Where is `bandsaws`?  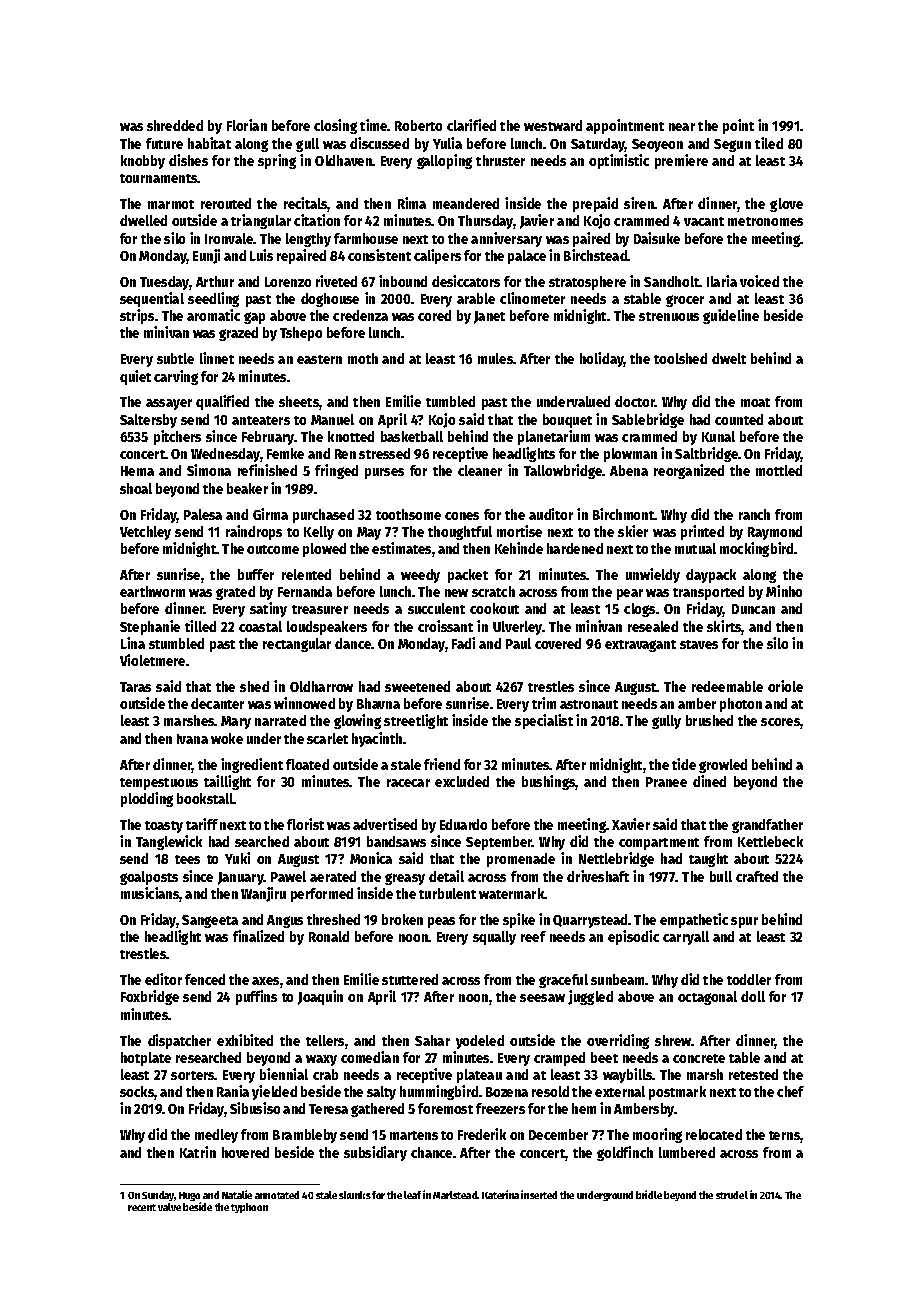
bandsaws is located at coordinates (396, 841).
